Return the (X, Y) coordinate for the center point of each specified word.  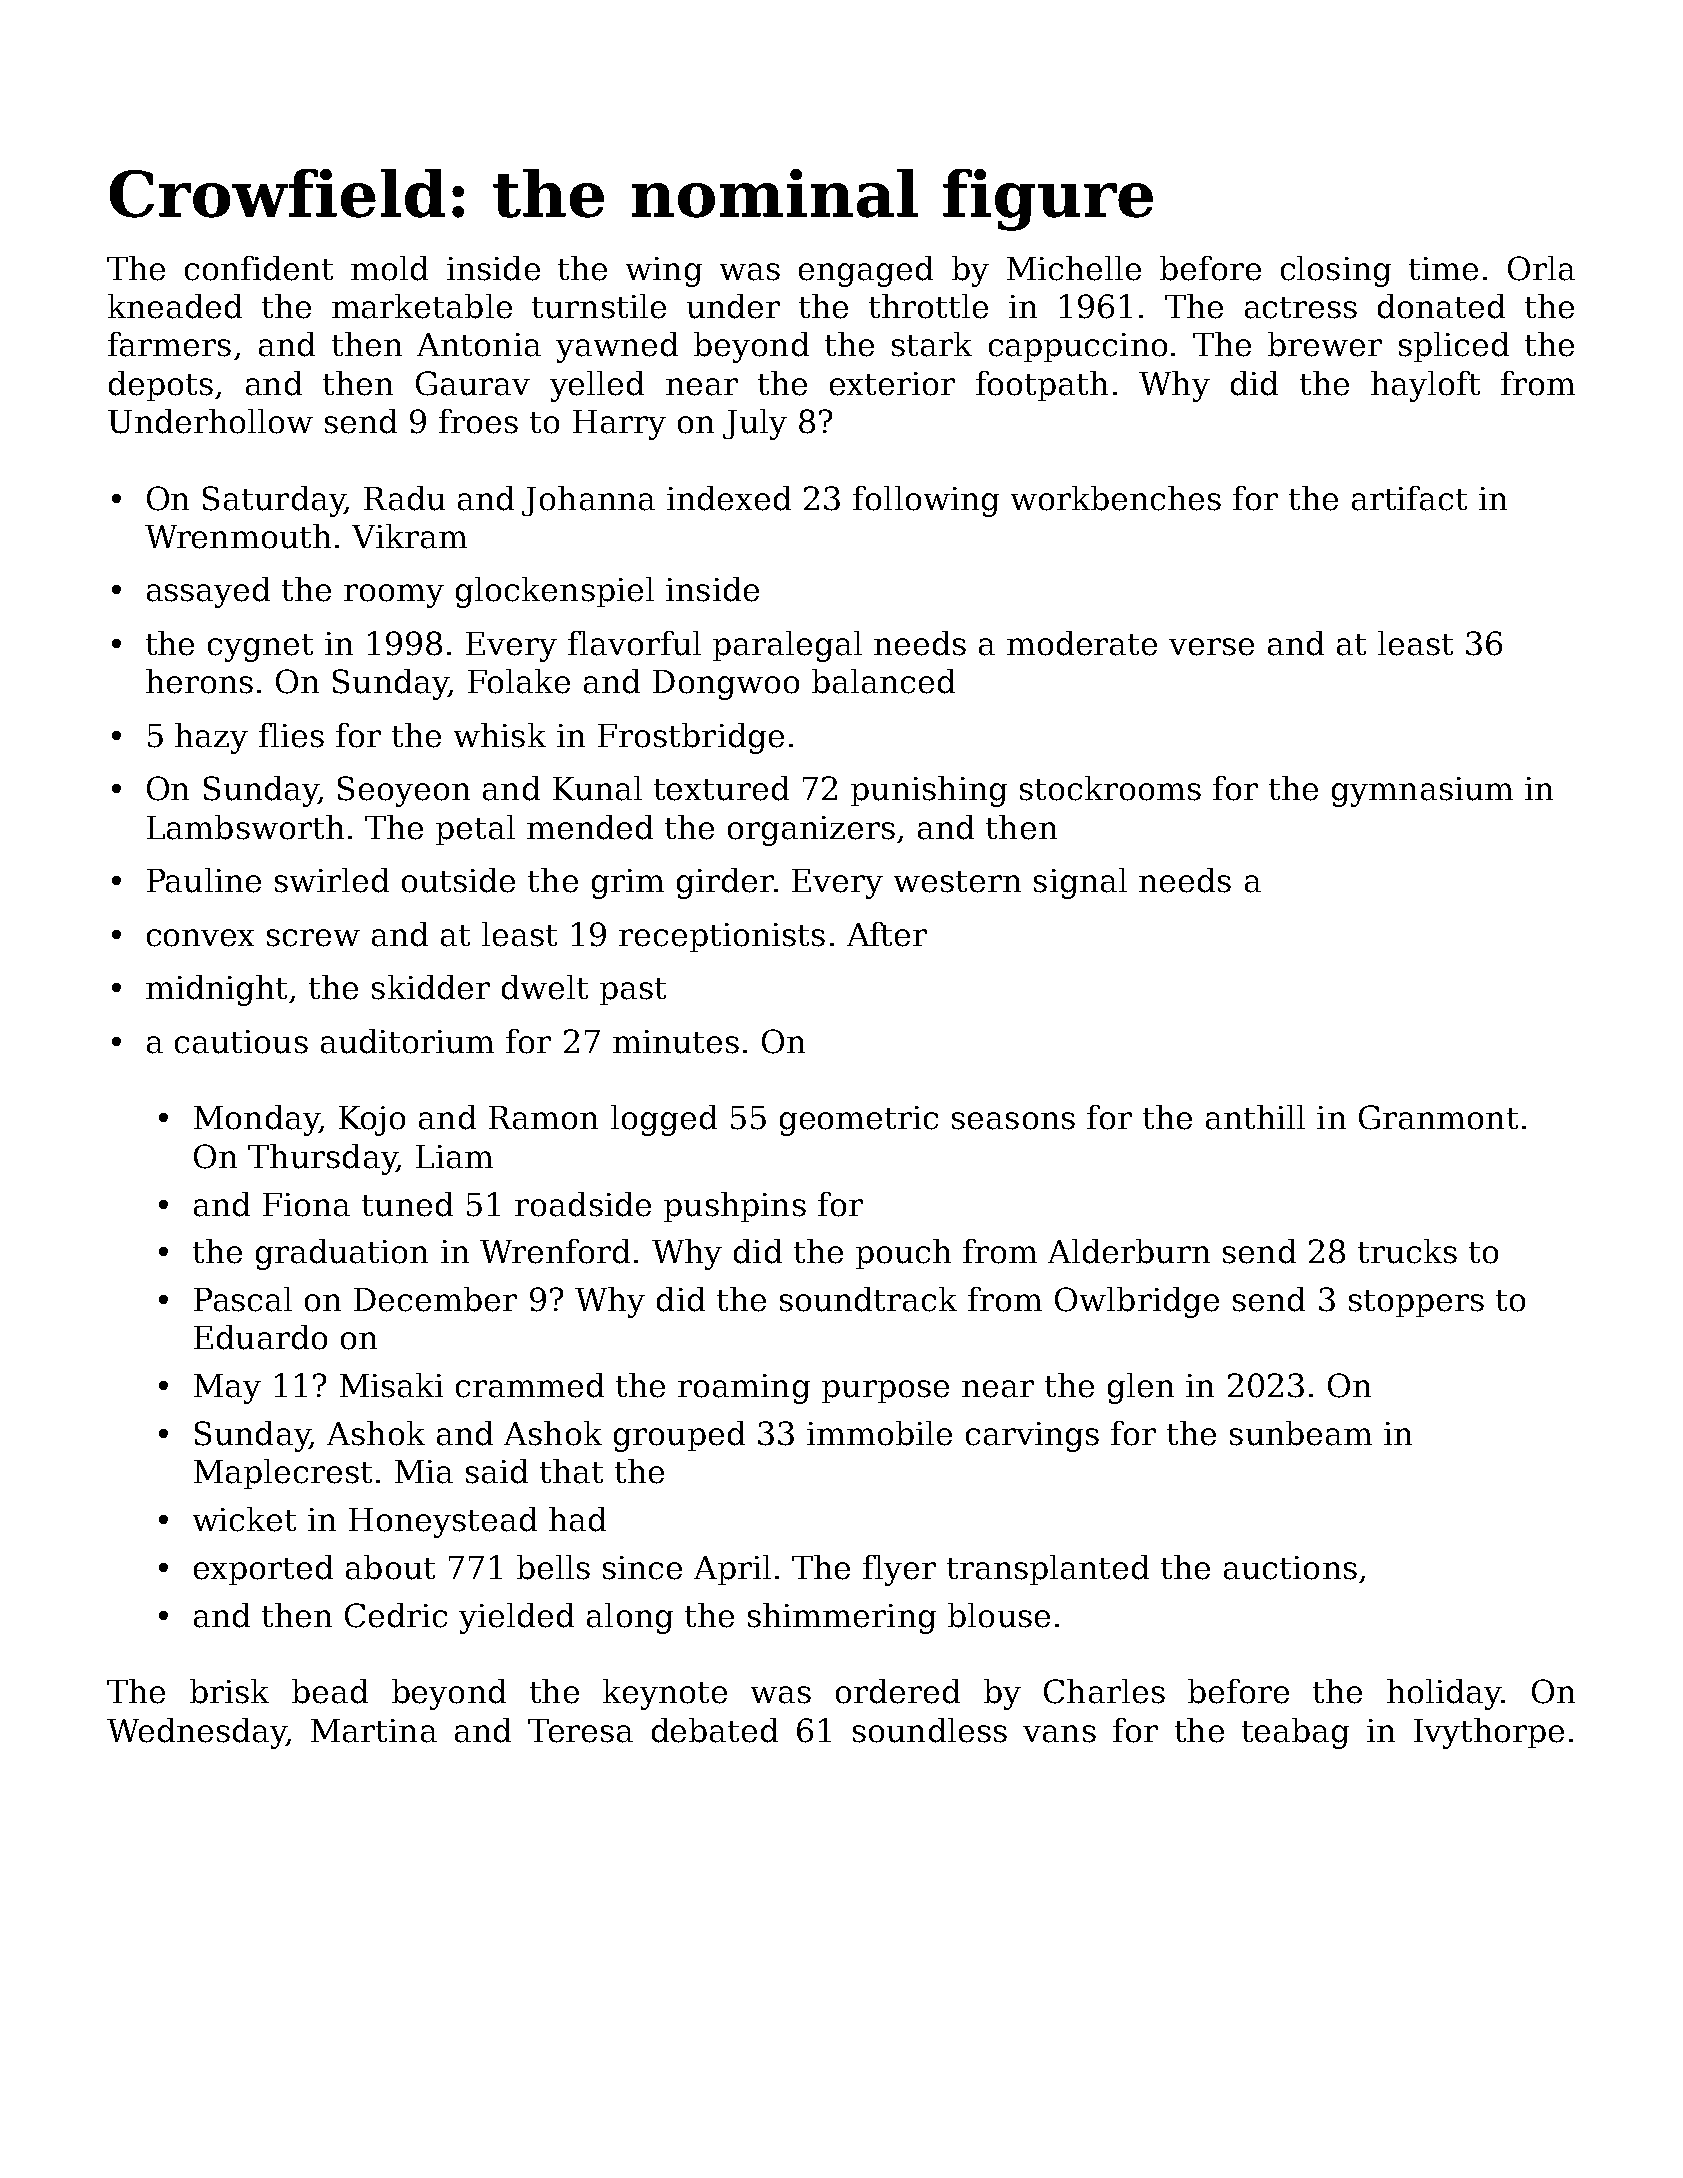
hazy (211, 738)
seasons (1013, 1121)
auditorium (407, 1041)
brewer (1325, 344)
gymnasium (1422, 792)
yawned (617, 347)
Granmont (1438, 1117)
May (227, 1389)
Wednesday (196, 1733)
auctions (1290, 1568)
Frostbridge (691, 738)
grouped (679, 1436)
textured (721, 788)
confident (259, 268)
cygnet (260, 648)
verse (1211, 647)
